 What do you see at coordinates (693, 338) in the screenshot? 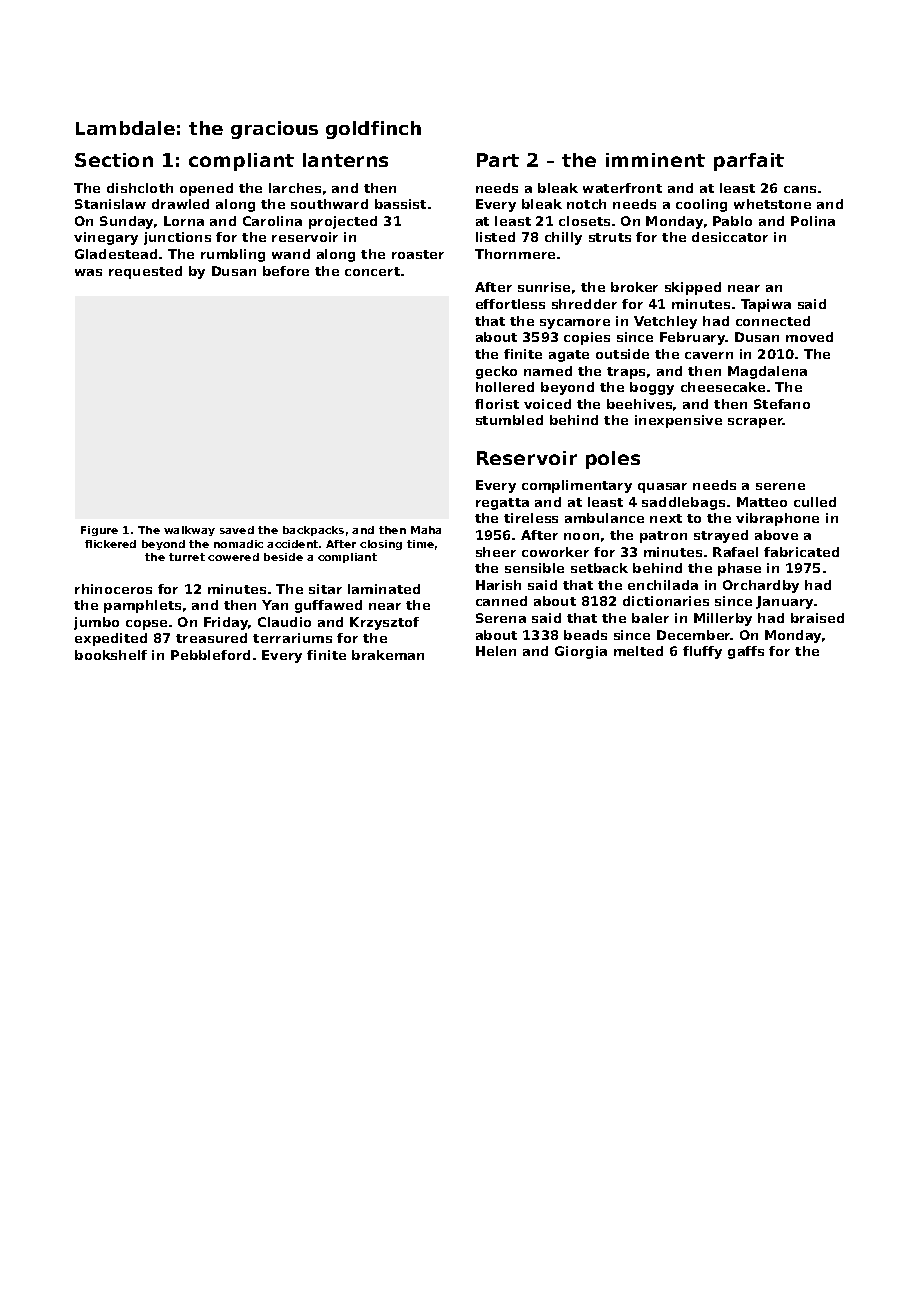
I see `February` at bounding box center [693, 338].
